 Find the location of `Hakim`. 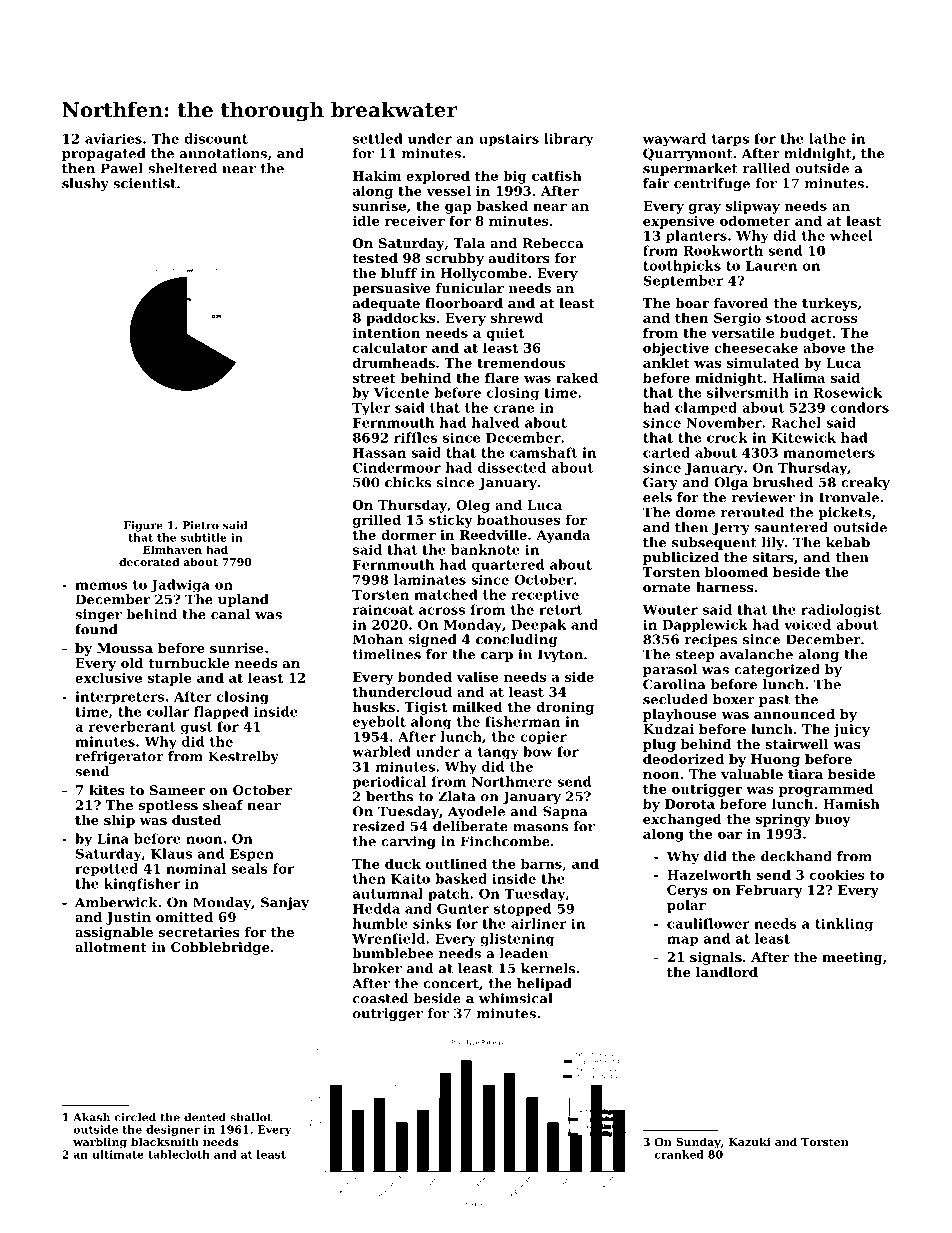

Hakim is located at coordinates (377, 175).
